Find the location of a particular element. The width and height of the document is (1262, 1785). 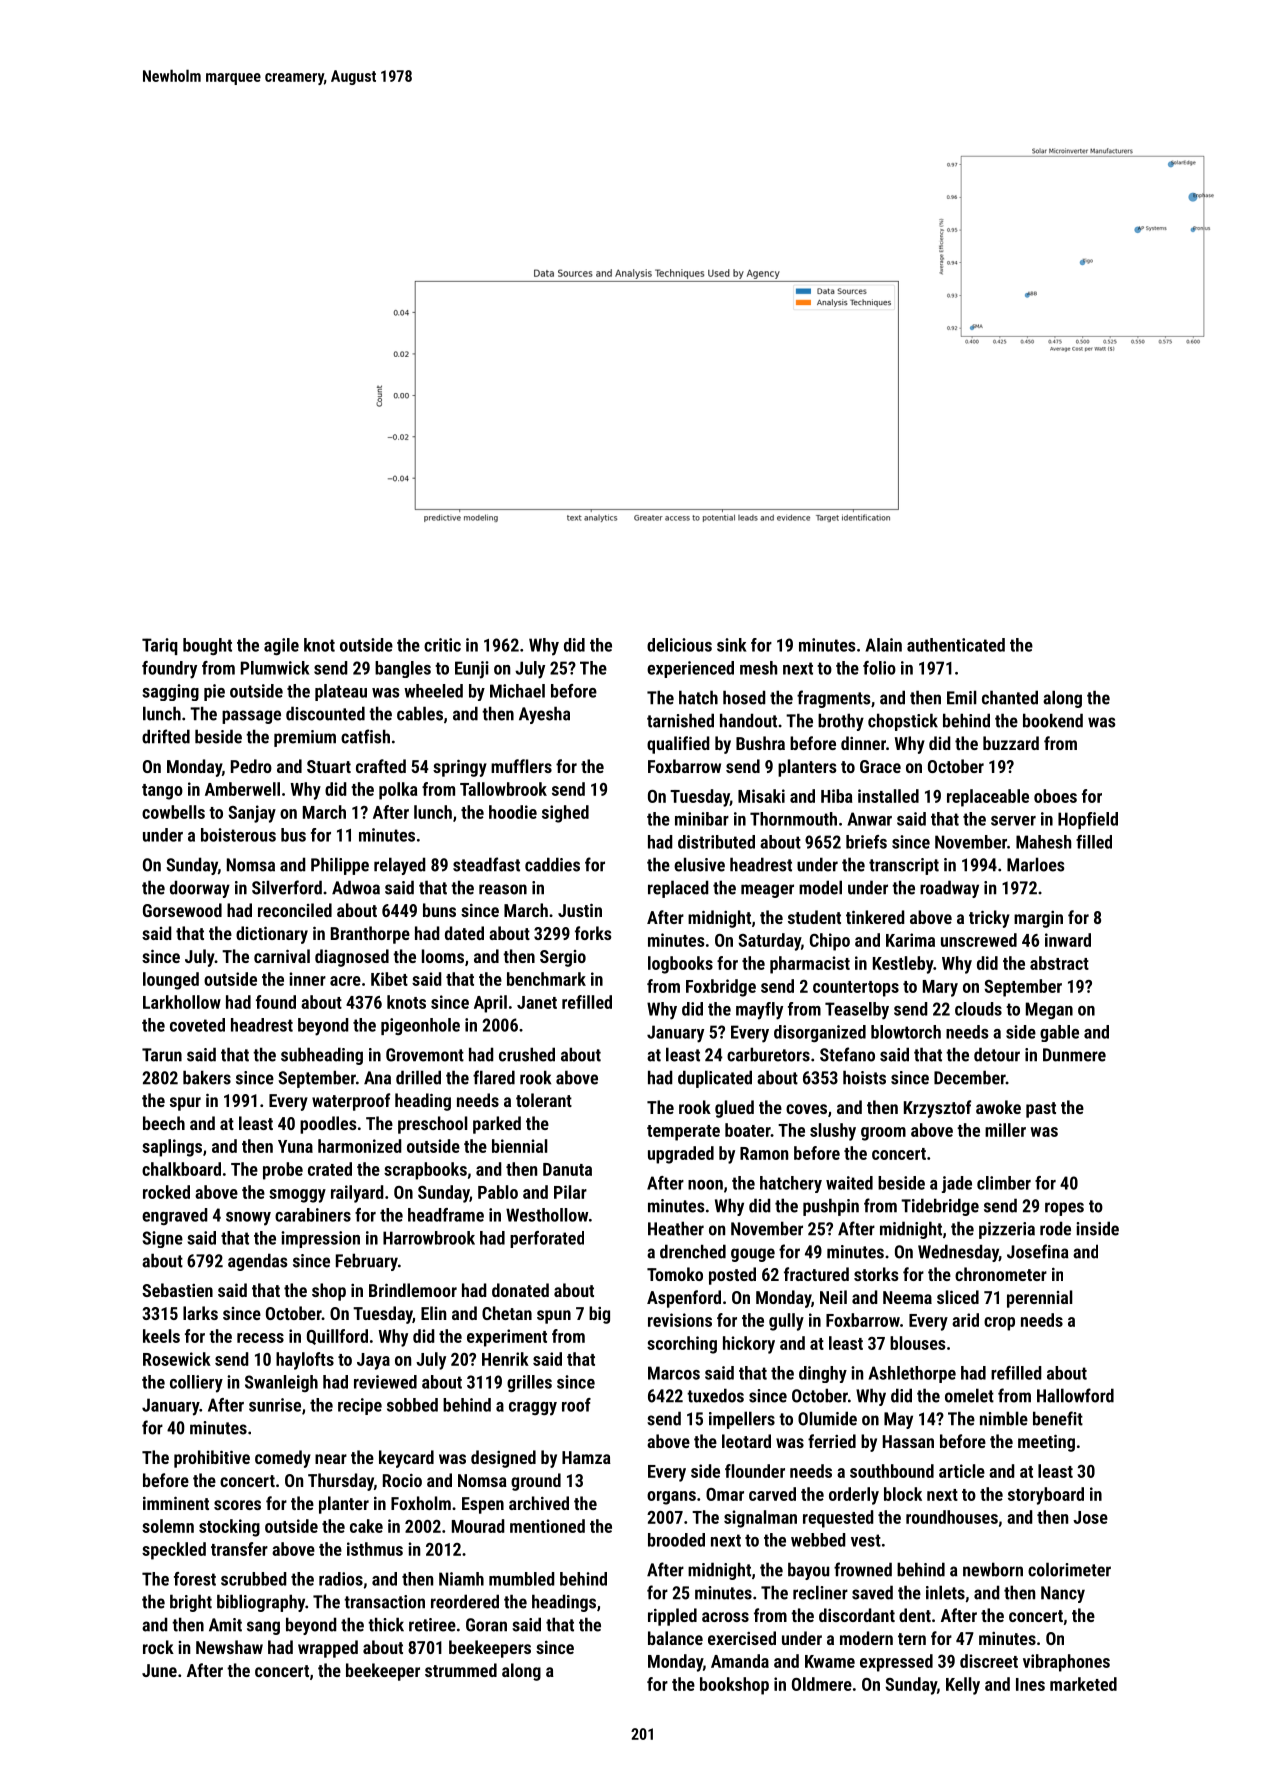

agendas is located at coordinates (258, 1262).
